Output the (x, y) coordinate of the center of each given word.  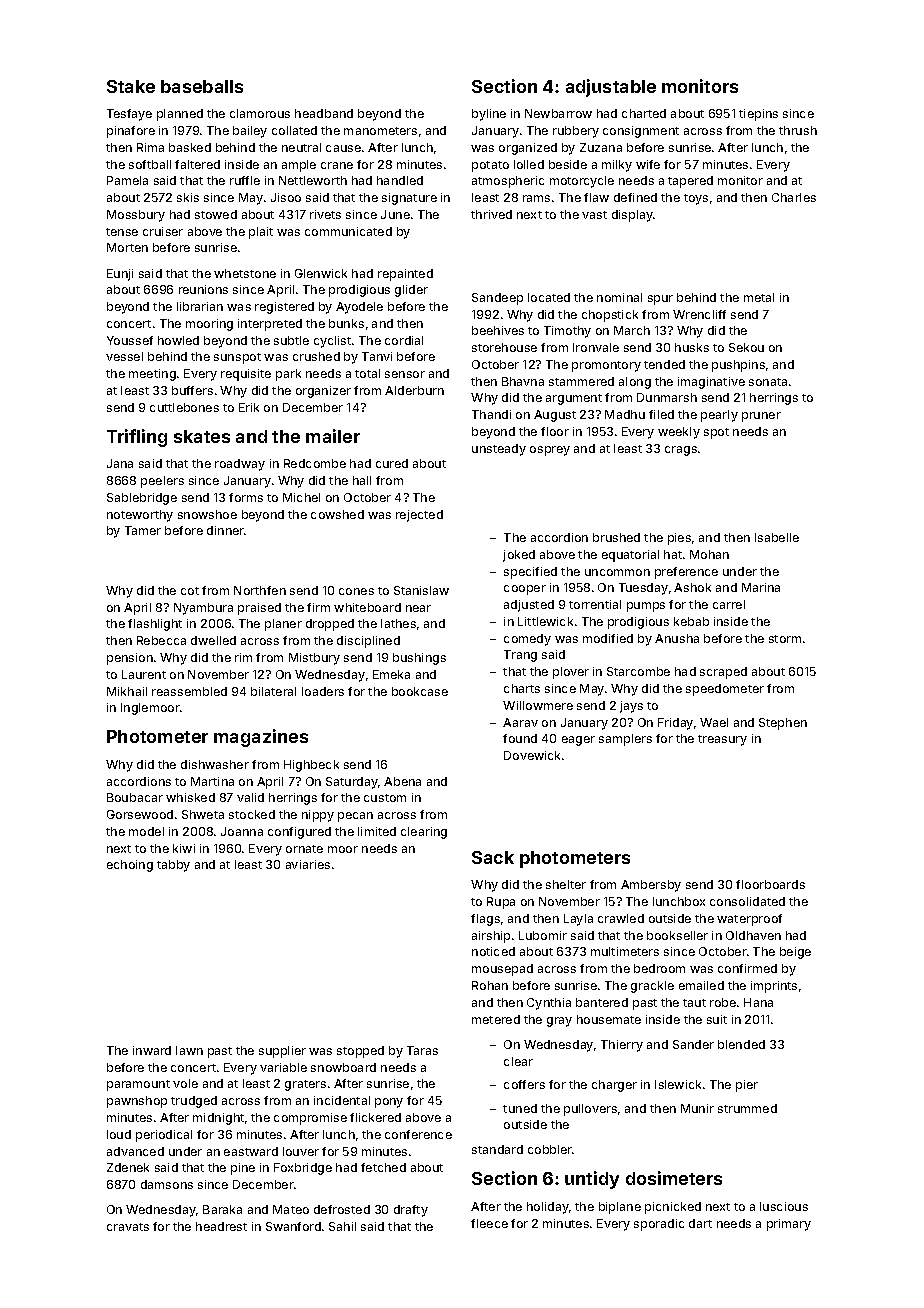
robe (723, 1002)
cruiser (163, 231)
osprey (550, 451)
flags (485, 920)
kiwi (184, 848)
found (520, 738)
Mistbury (314, 659)
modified (608, 638)
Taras (422, 1050)
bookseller (677, 935)
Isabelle (777, 537)
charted (644, 113)
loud (119, 1134)
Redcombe (315, 463)
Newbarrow (558, 113)
